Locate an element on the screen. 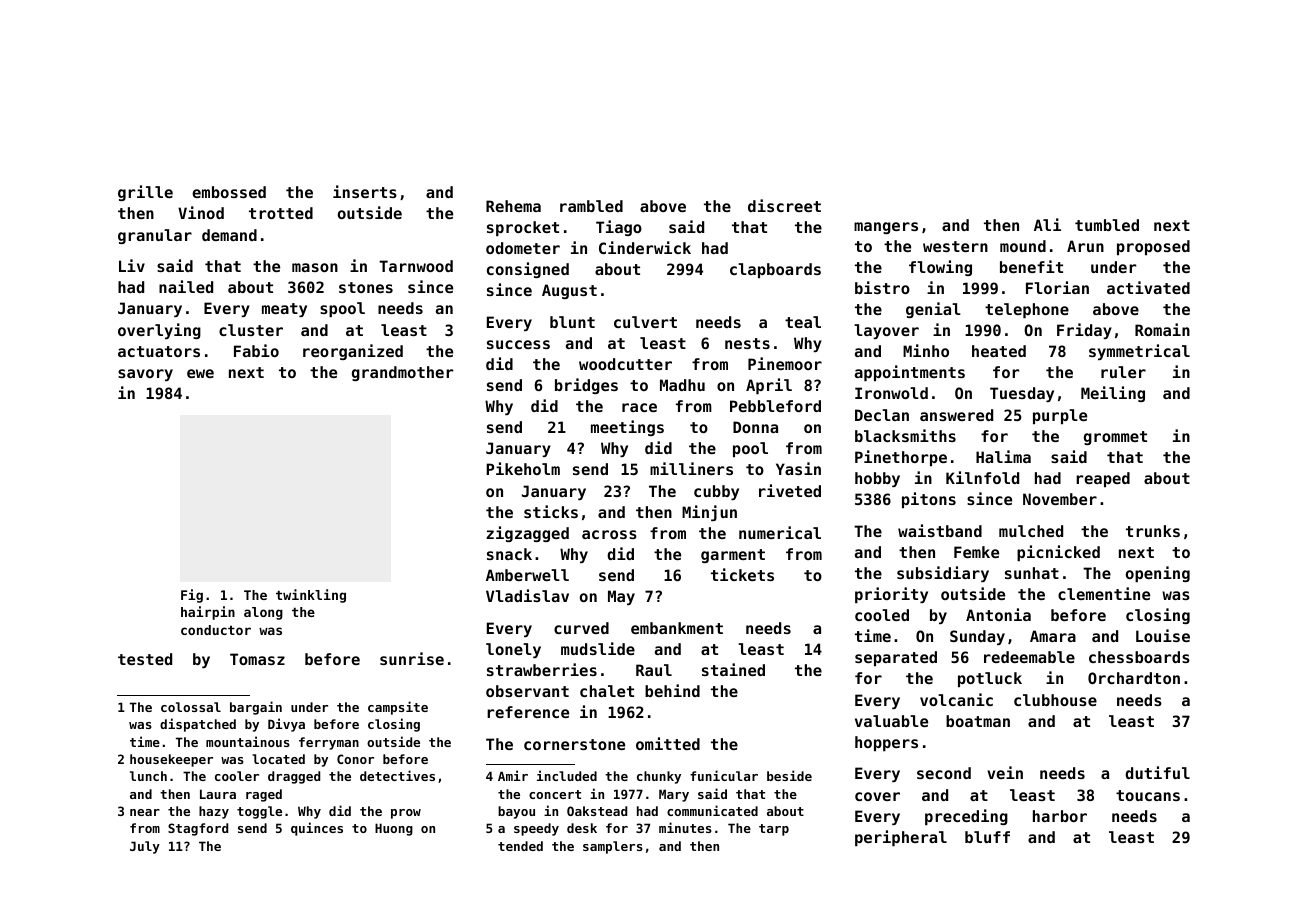 The image size is (1308, 924). tumbled is located at coordinates (1107, 225).
